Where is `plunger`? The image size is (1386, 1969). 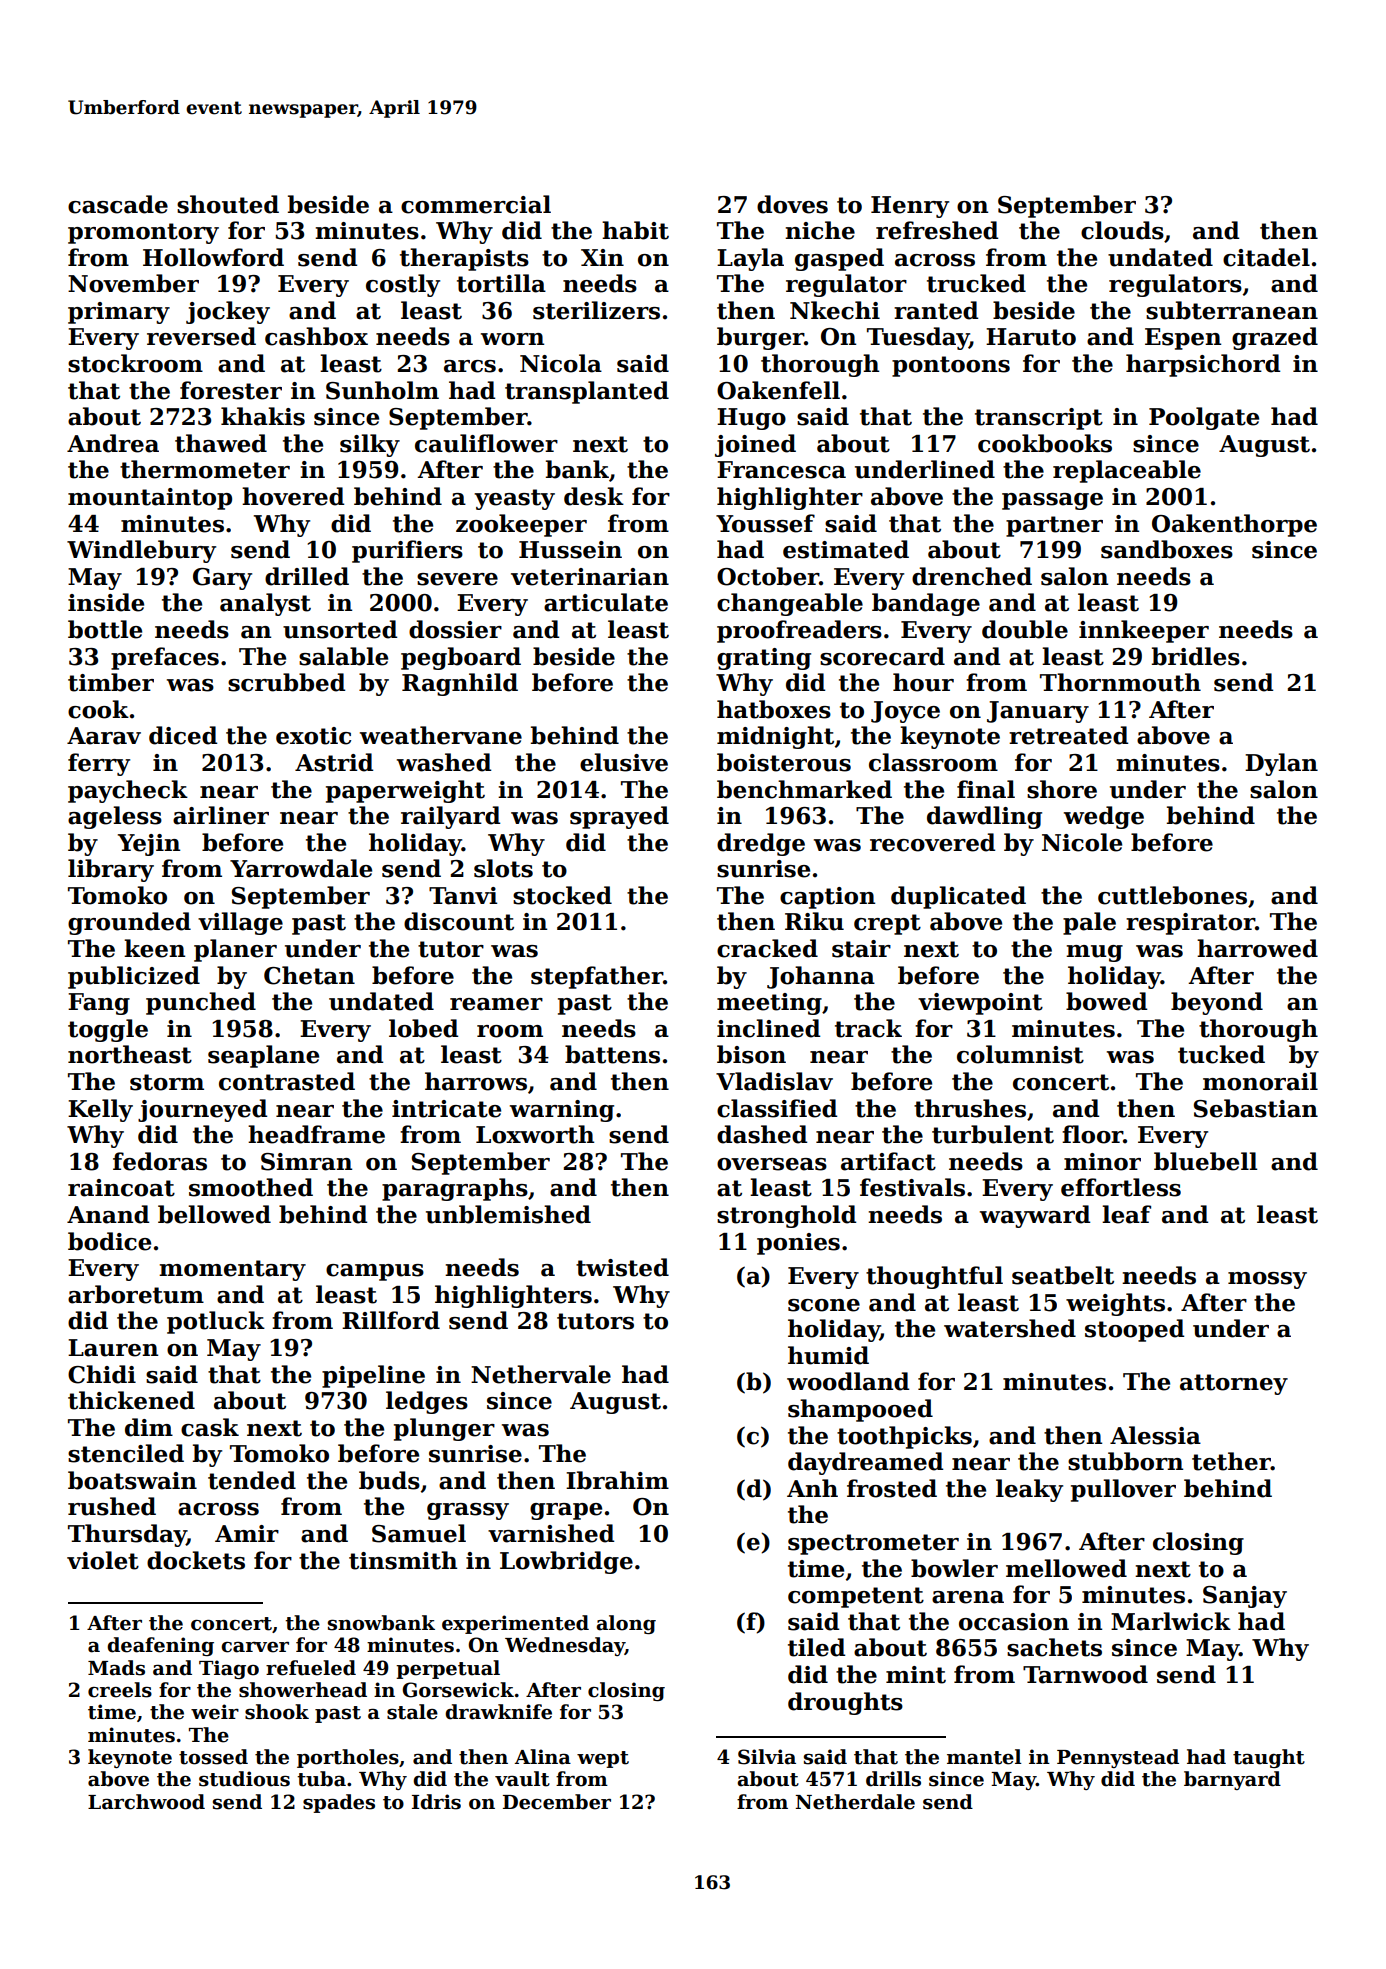
plunger is located at coordinates (444, 1429).
